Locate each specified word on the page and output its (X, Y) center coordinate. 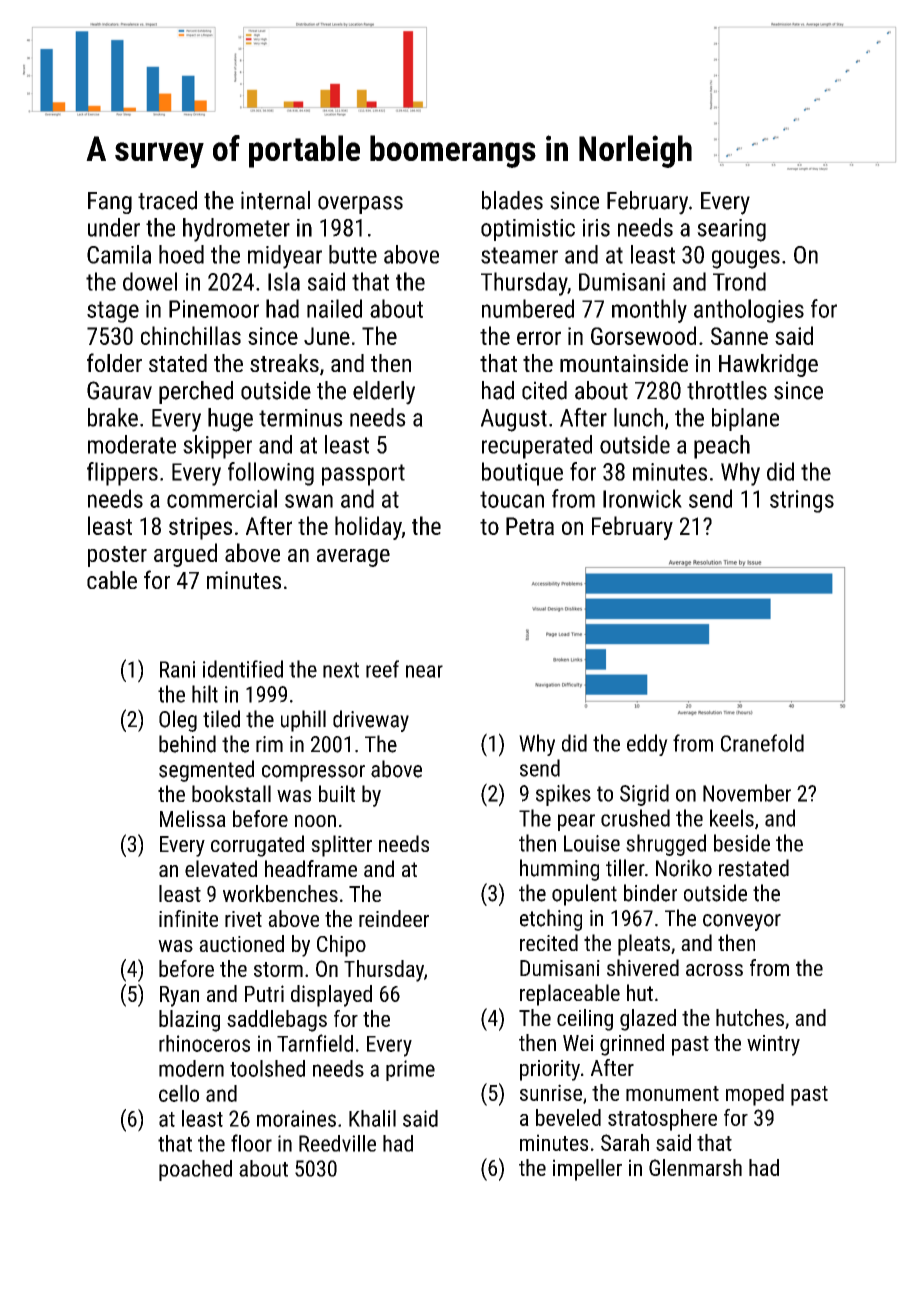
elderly (384, 393)
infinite (188, 918)
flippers (122, 474)
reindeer (394, 918)
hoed (181, 254)
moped (755, 1095)
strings (802, 501)
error (539, 338)
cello (179, 1093)
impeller (587, 1170)
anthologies (749, 311)
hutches (750, 1017)
